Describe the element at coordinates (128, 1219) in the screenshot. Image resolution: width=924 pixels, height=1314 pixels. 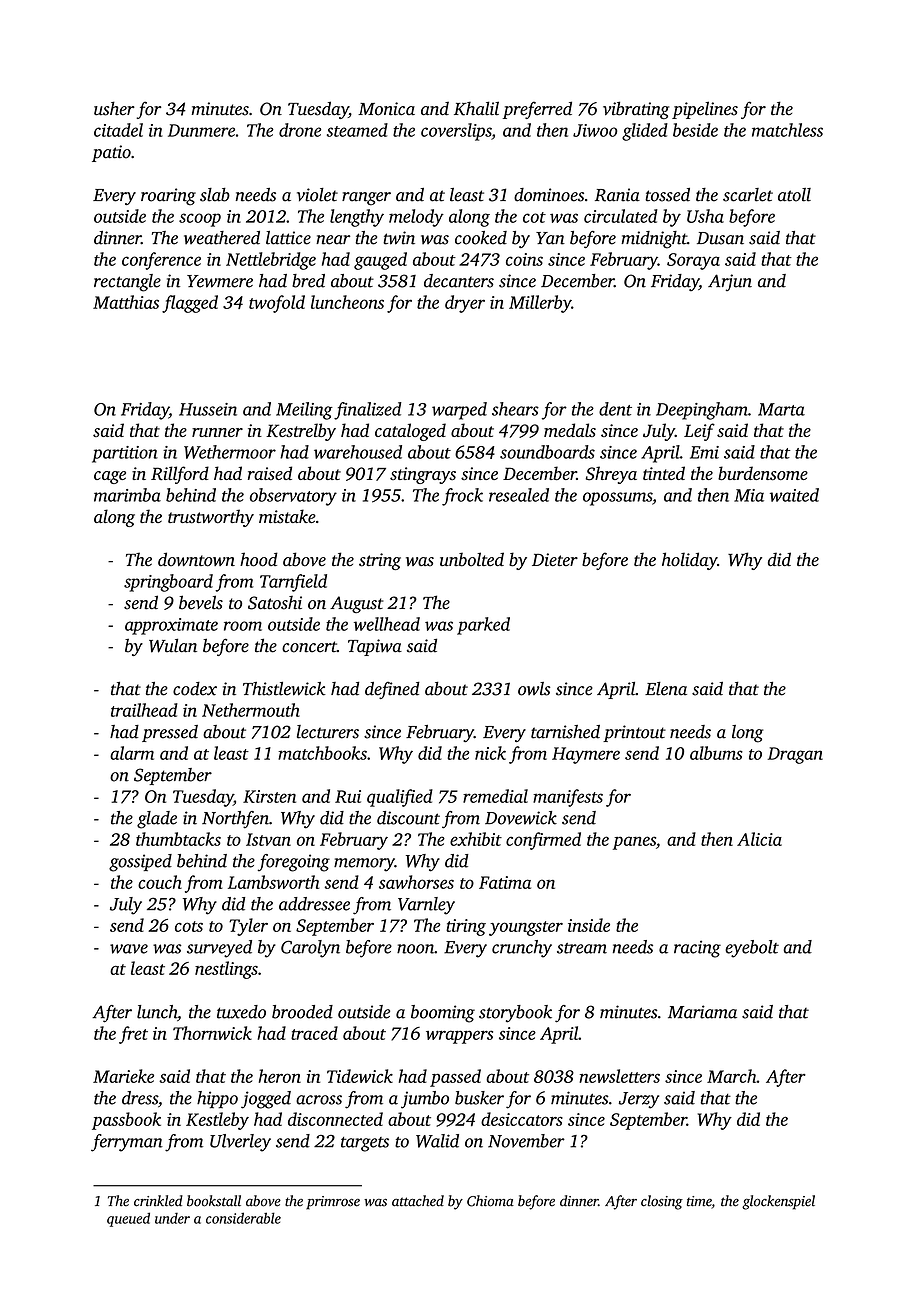
I see `queued` at that location.
